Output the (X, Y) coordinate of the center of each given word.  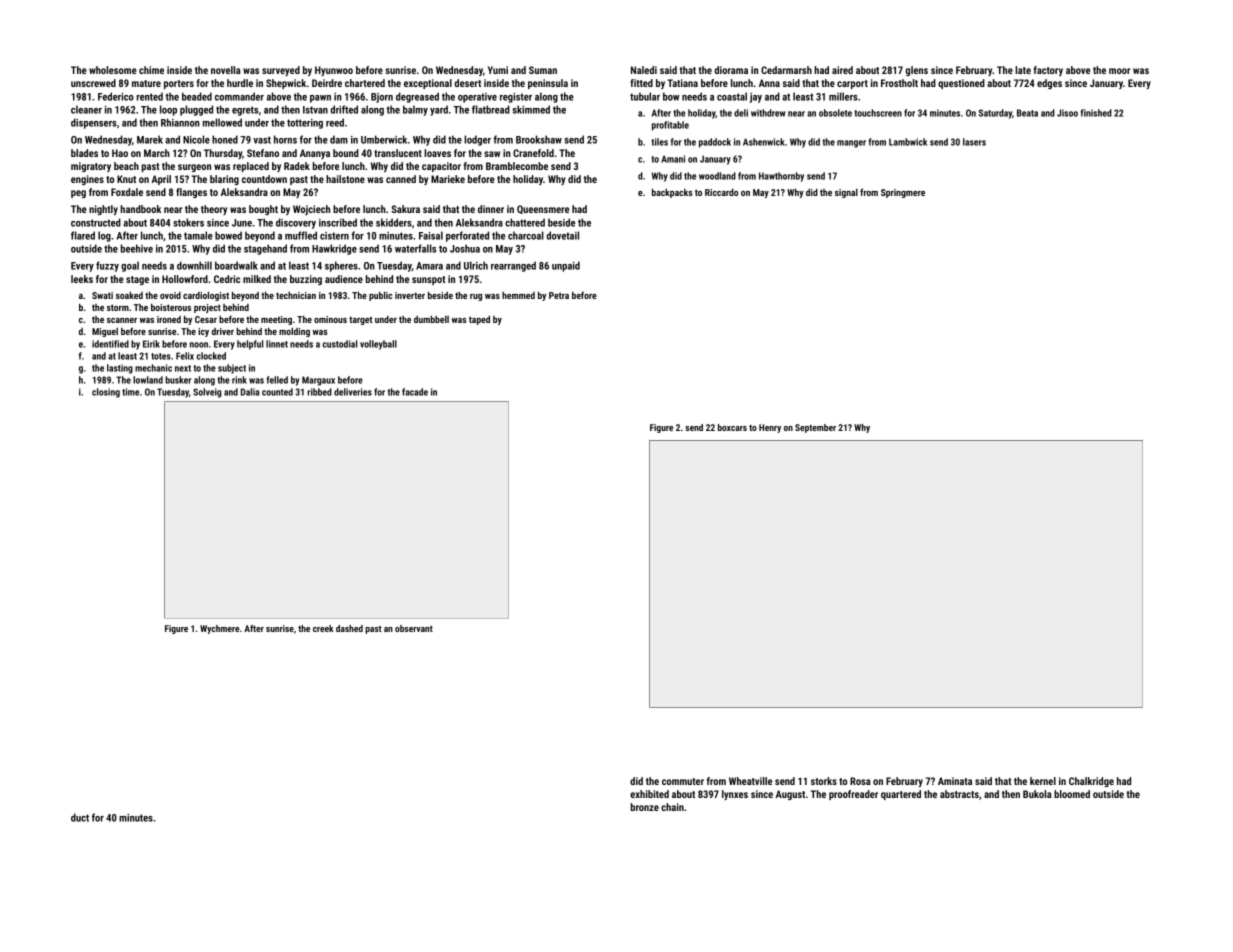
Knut (126, 179)
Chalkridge (1091, 782)
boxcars (732, 427)
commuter (683, 781)
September (815, 428)
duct (80, 817)
